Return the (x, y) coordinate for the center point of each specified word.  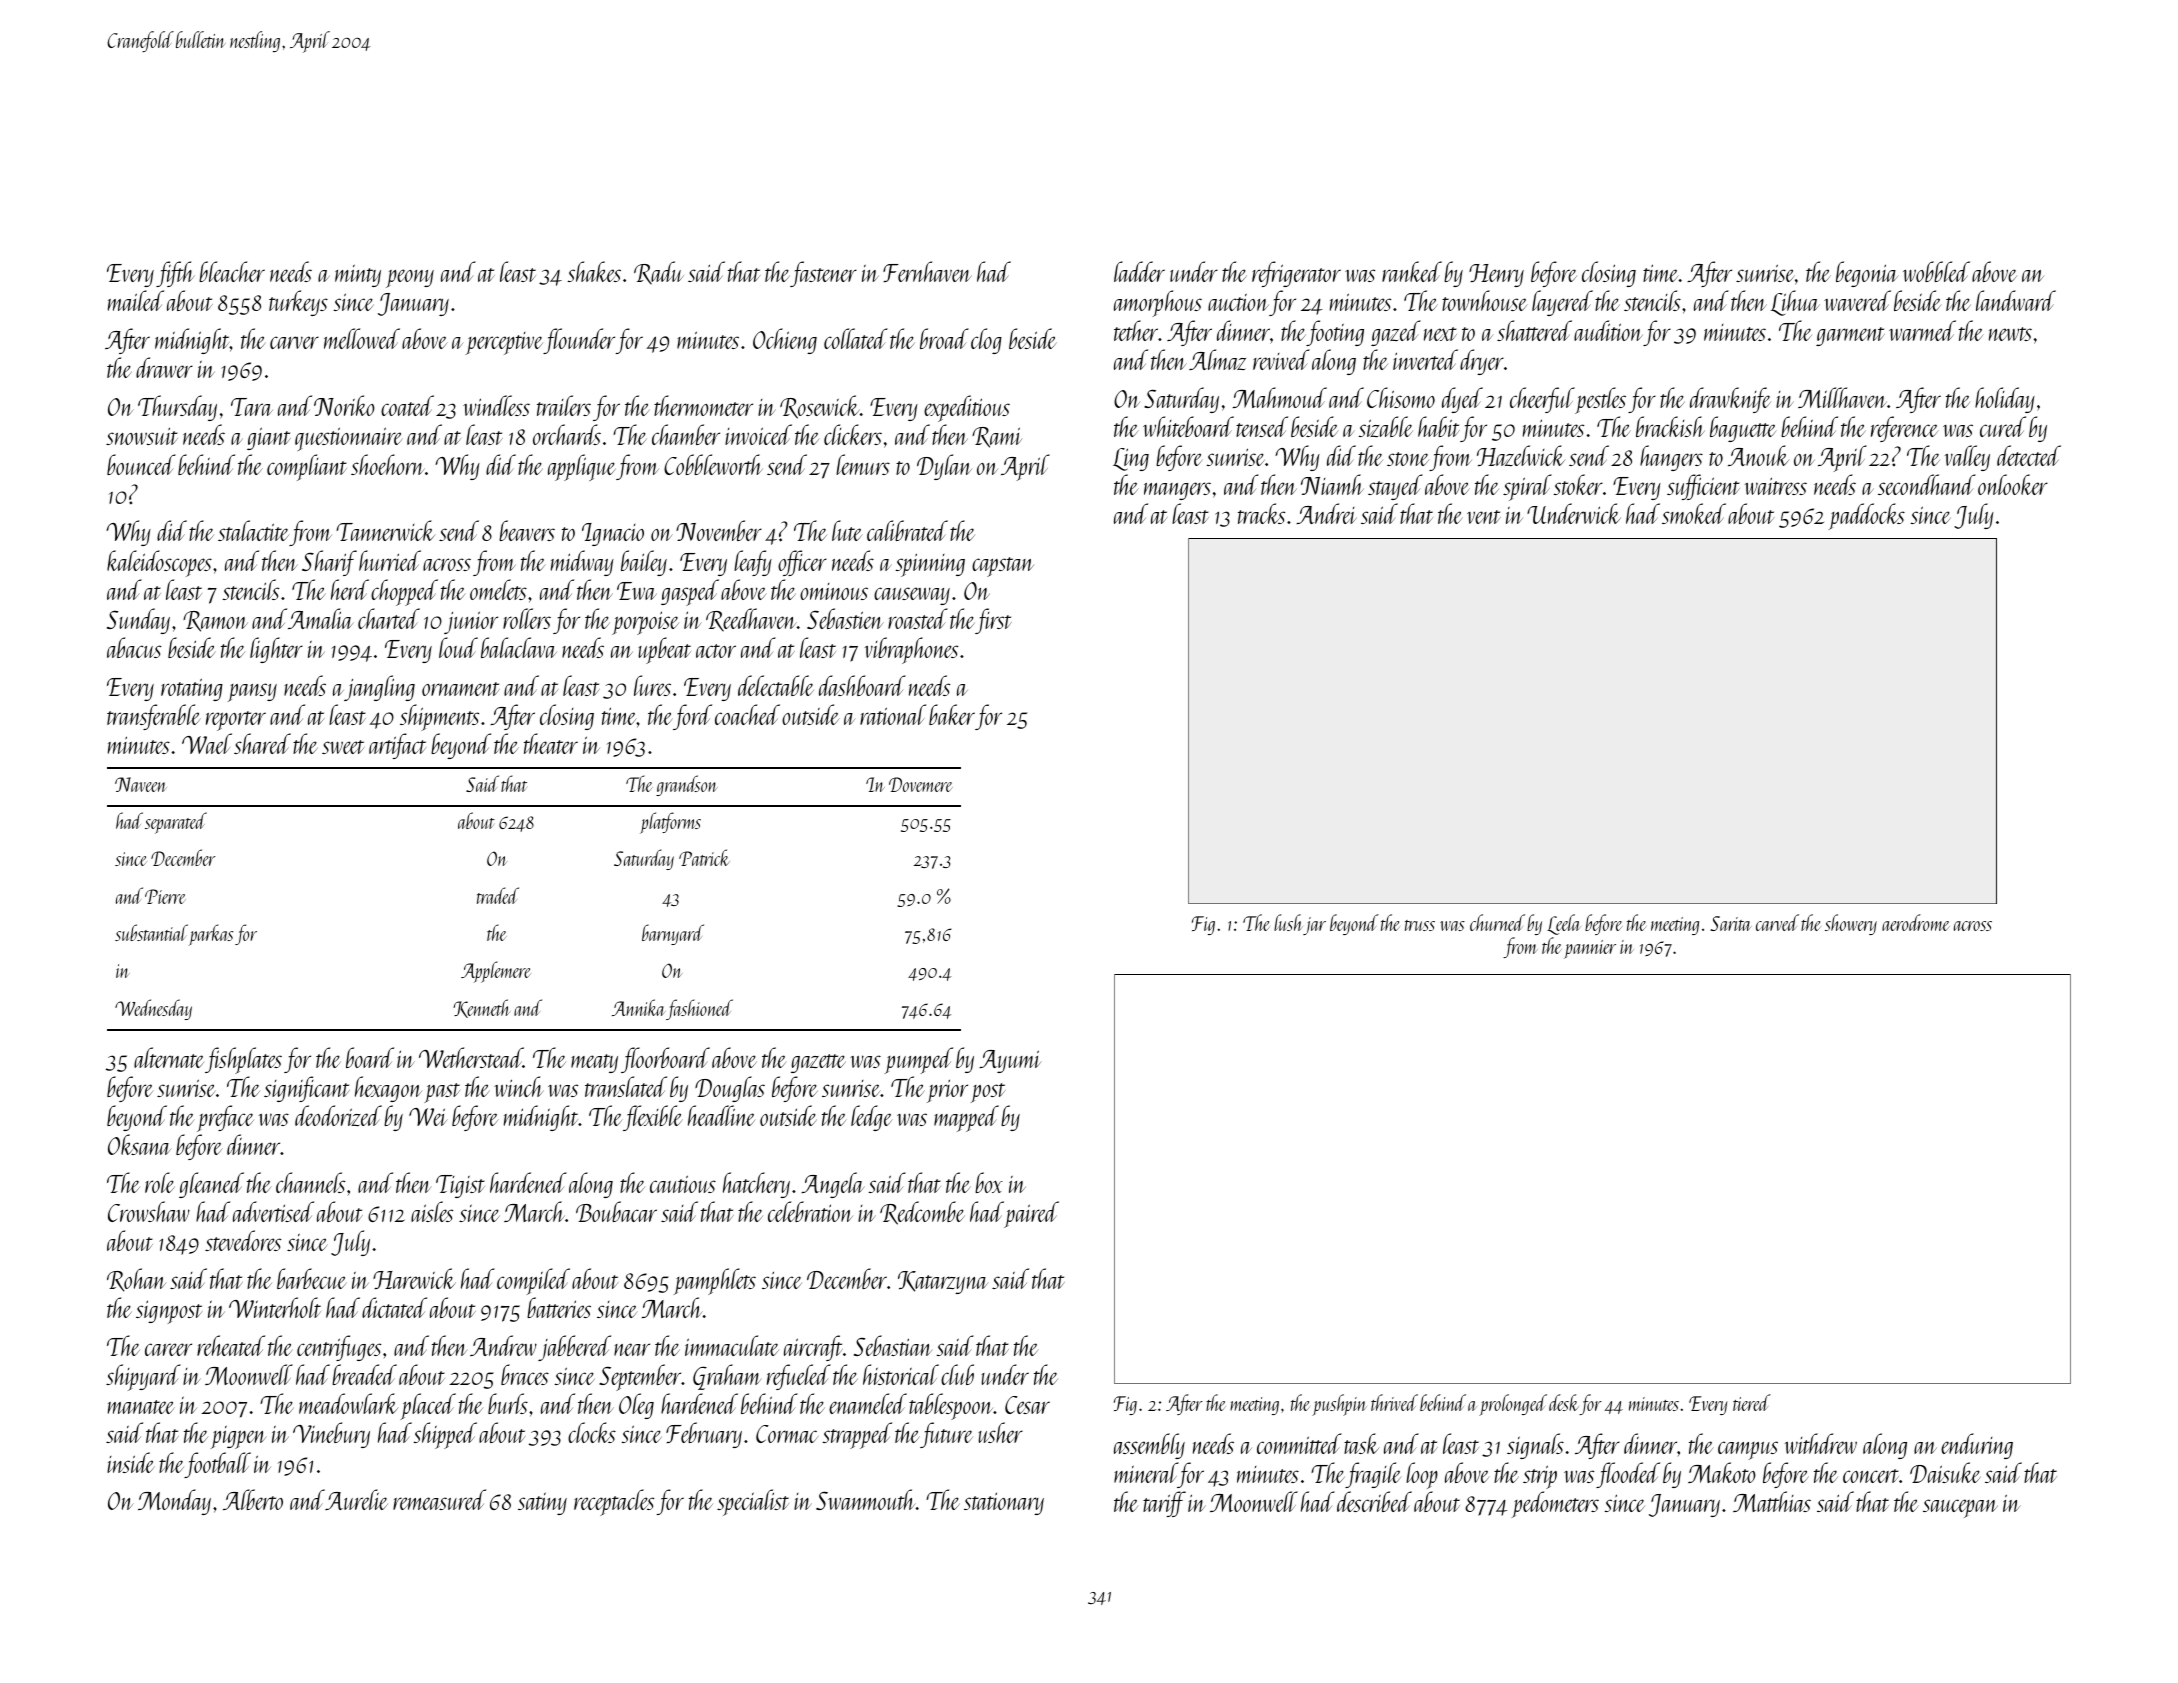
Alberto (253, 1499)
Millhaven (1842, 397)
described (1374, 1501)
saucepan (1960, 1508)
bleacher (232, 271)
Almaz (1217, 359)
